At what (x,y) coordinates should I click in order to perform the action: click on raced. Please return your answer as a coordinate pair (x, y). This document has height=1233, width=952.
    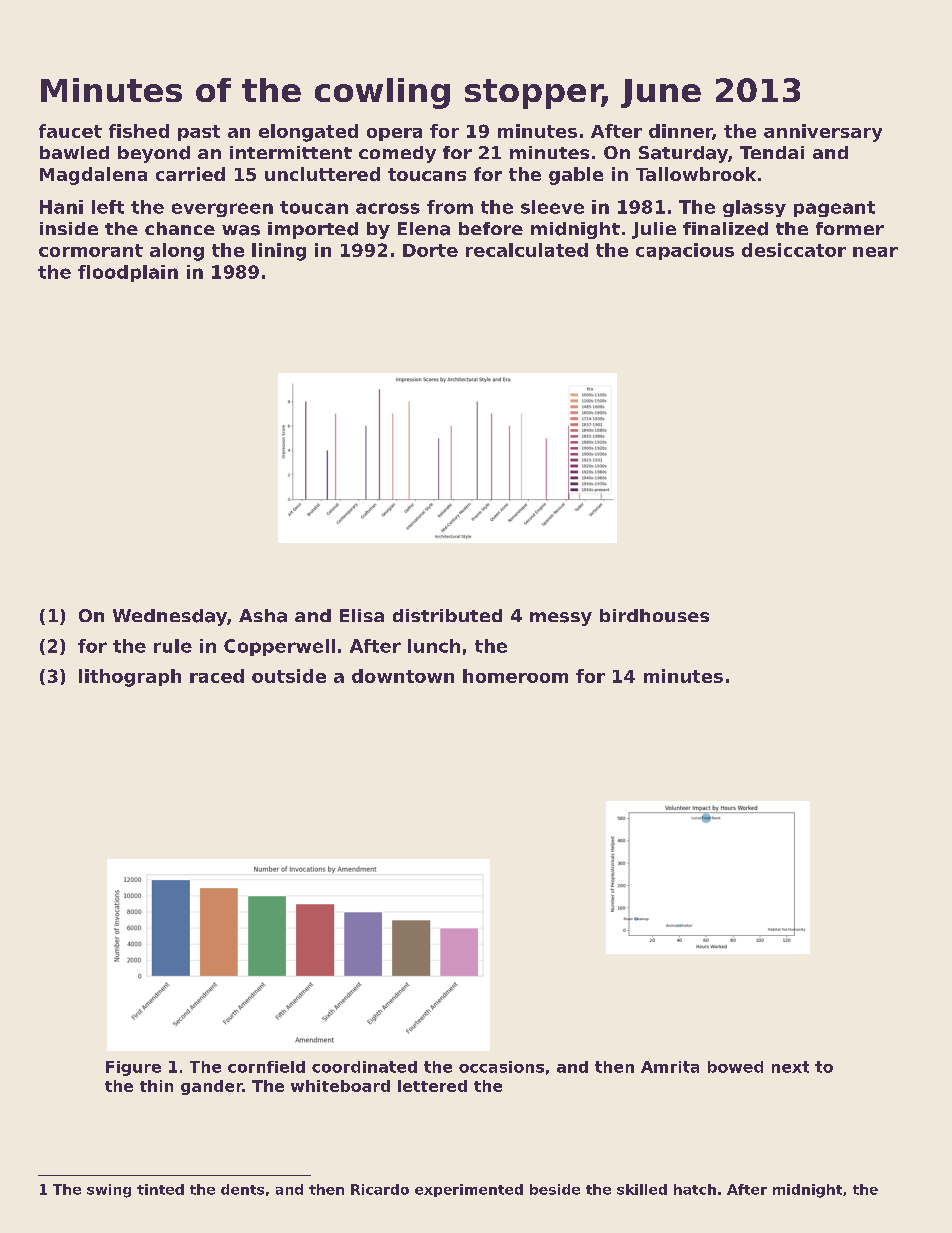
    Looking at the image, I should click on (217, 676).
